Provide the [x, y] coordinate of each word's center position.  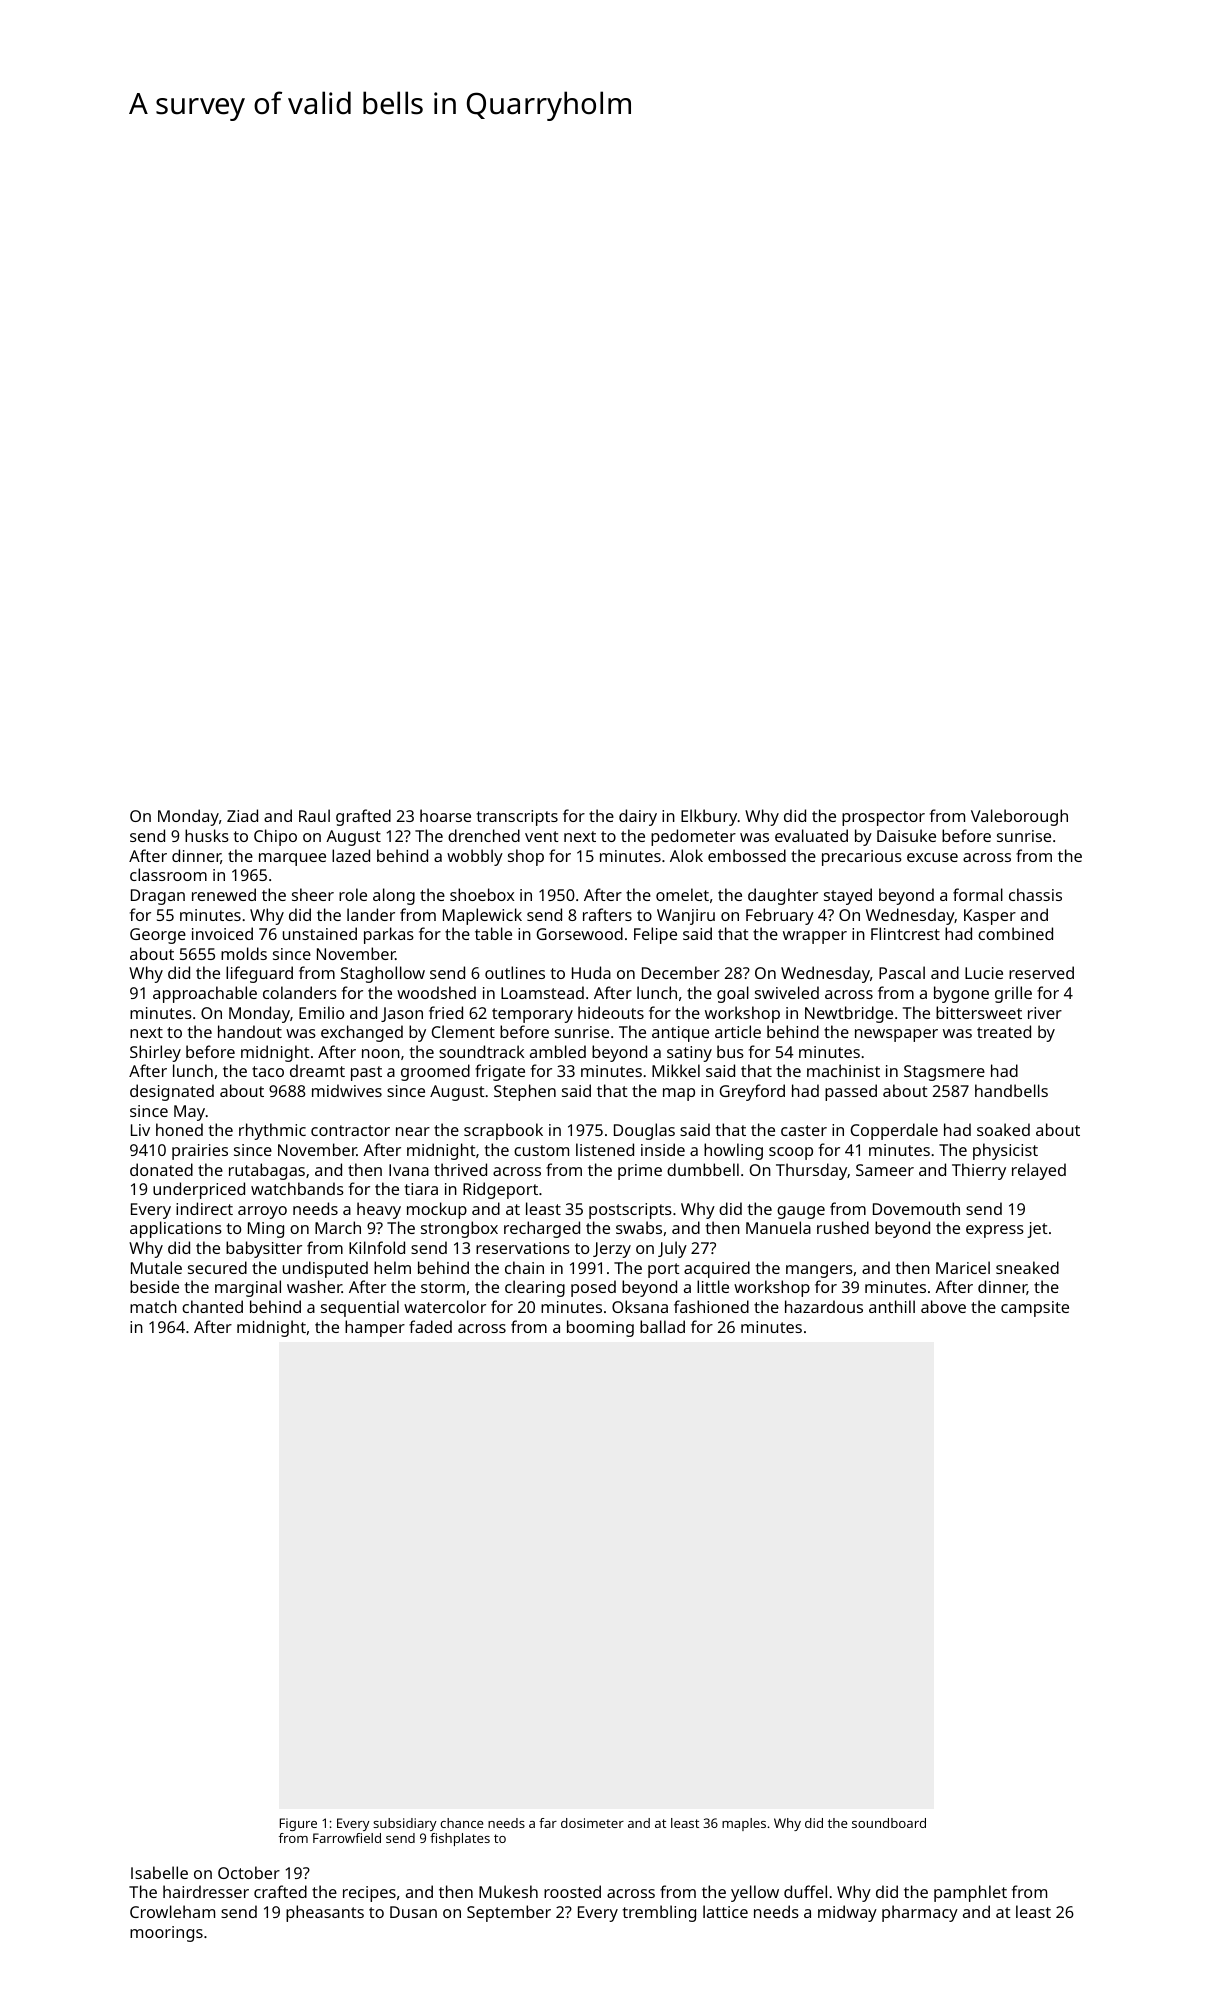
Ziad [242, 815]
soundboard [889, 1823]
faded [430, 1326]
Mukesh [508, 1891]
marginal [248, 1288]
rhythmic [272, 1131]
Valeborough [1019, 817]
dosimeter [592, 1823]
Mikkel [676, 1070]
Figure [298, 1824]
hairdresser [206, 1891]
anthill [892, 1306]
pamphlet [970, 1893]
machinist [843, 1070]
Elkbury [709, 817]
